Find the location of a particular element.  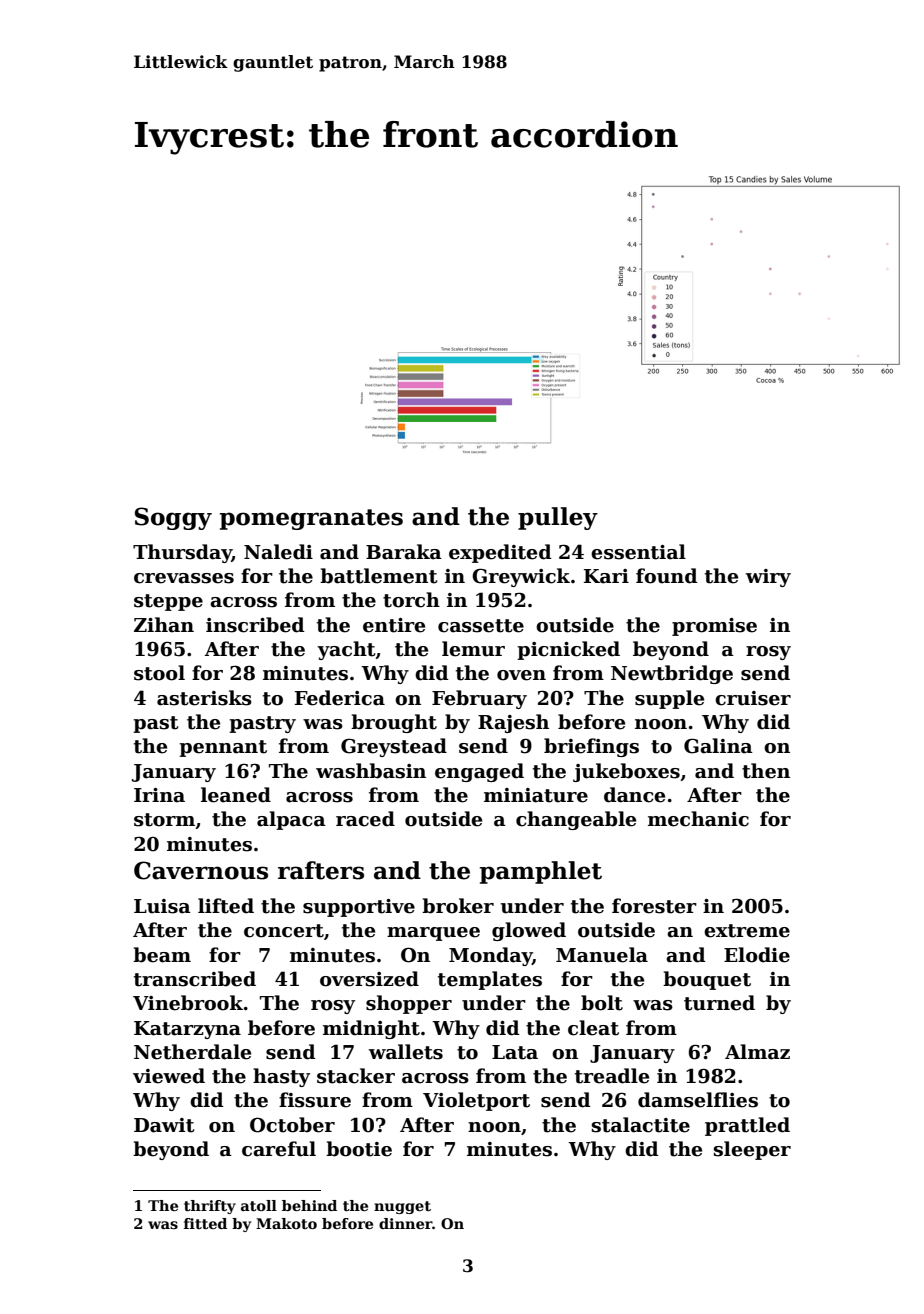

steppe is located at coordinates (168, 602).
